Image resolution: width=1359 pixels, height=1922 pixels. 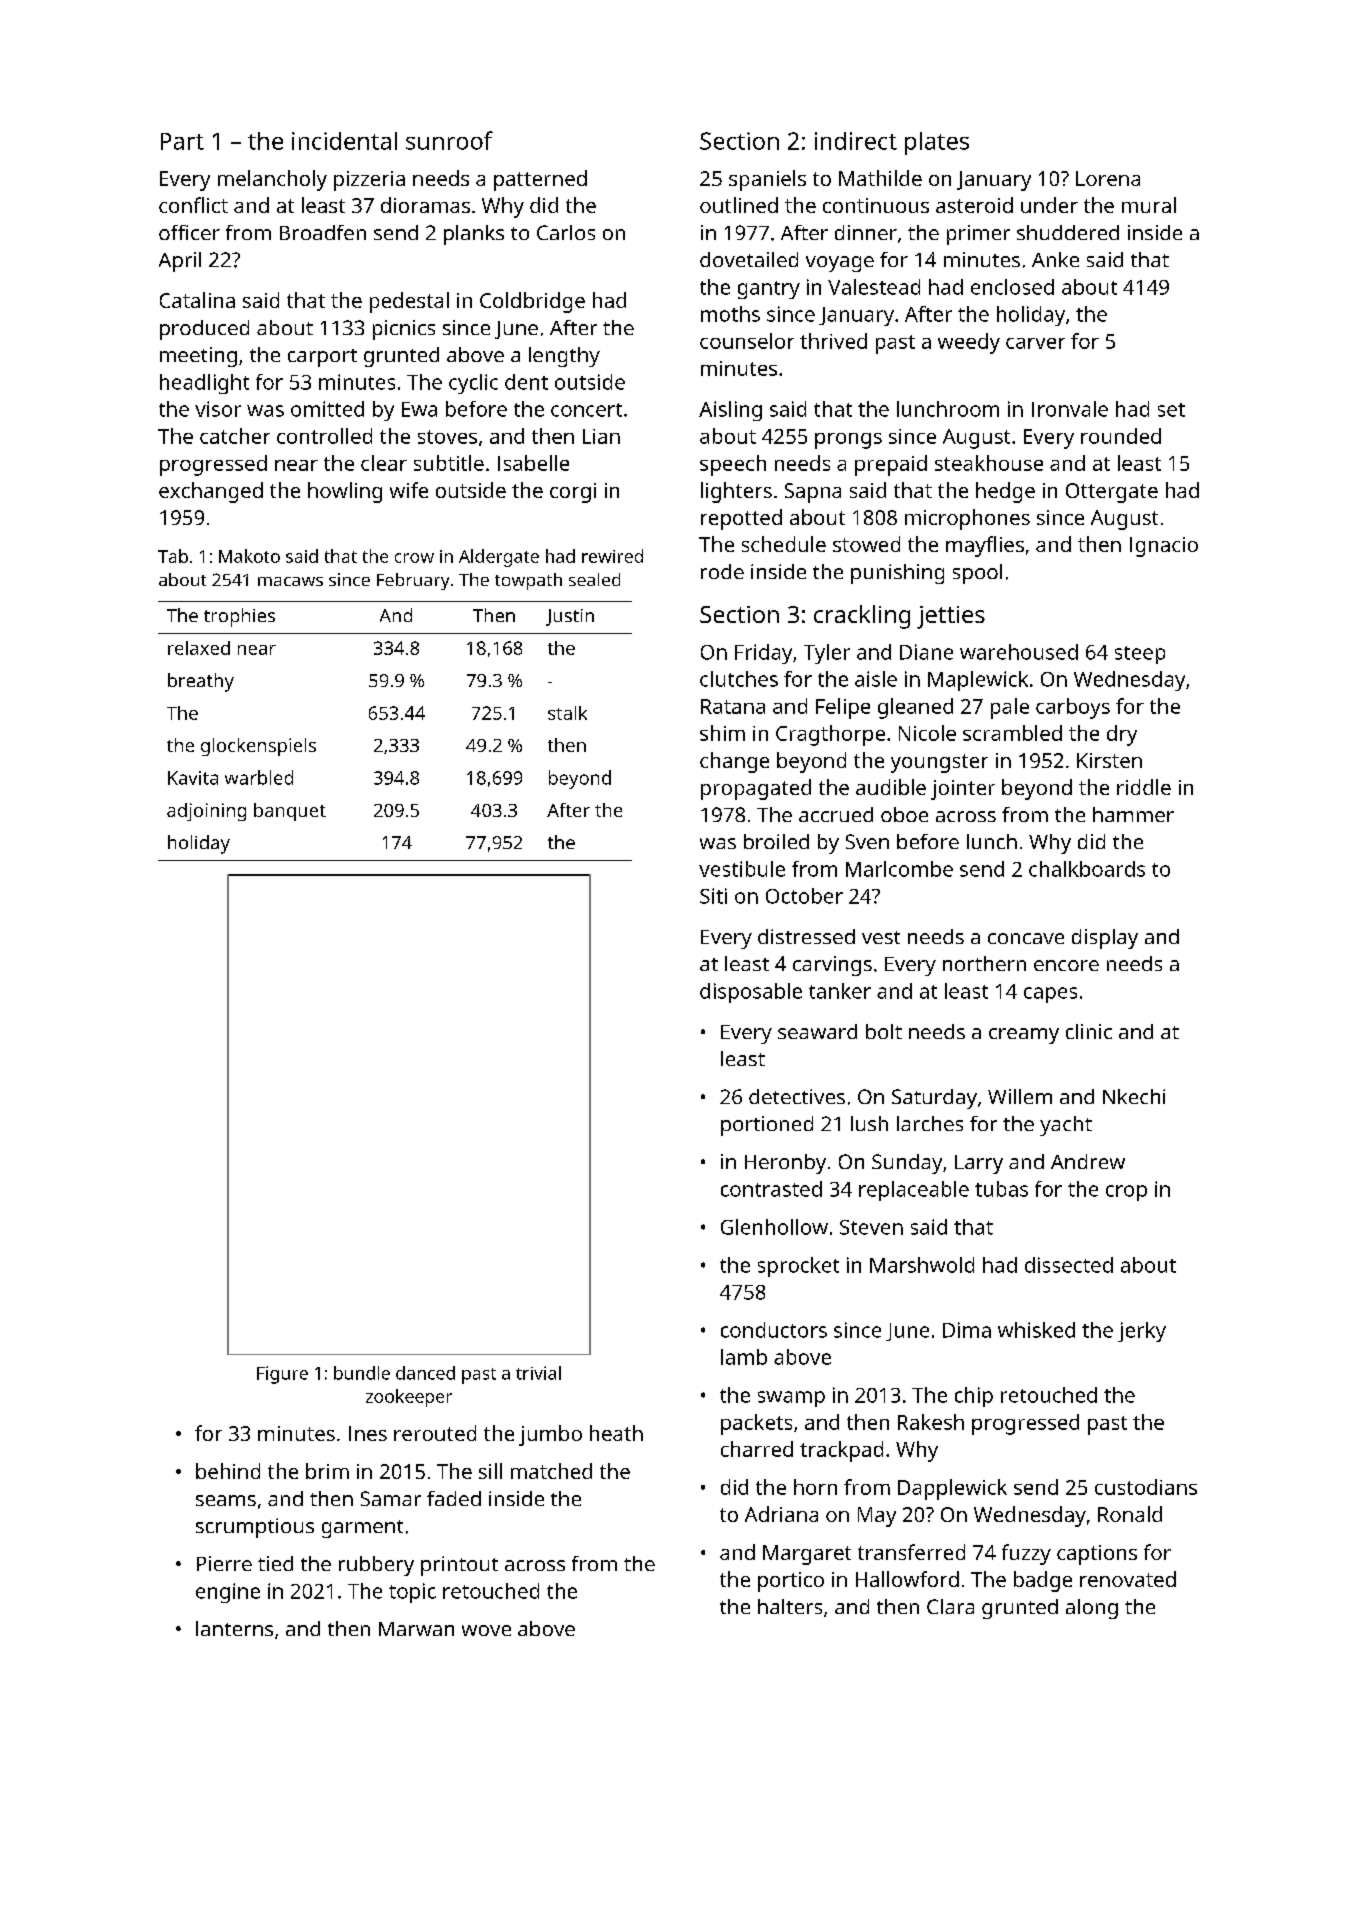 I want to click on shim, so click(x=722, y=733).
